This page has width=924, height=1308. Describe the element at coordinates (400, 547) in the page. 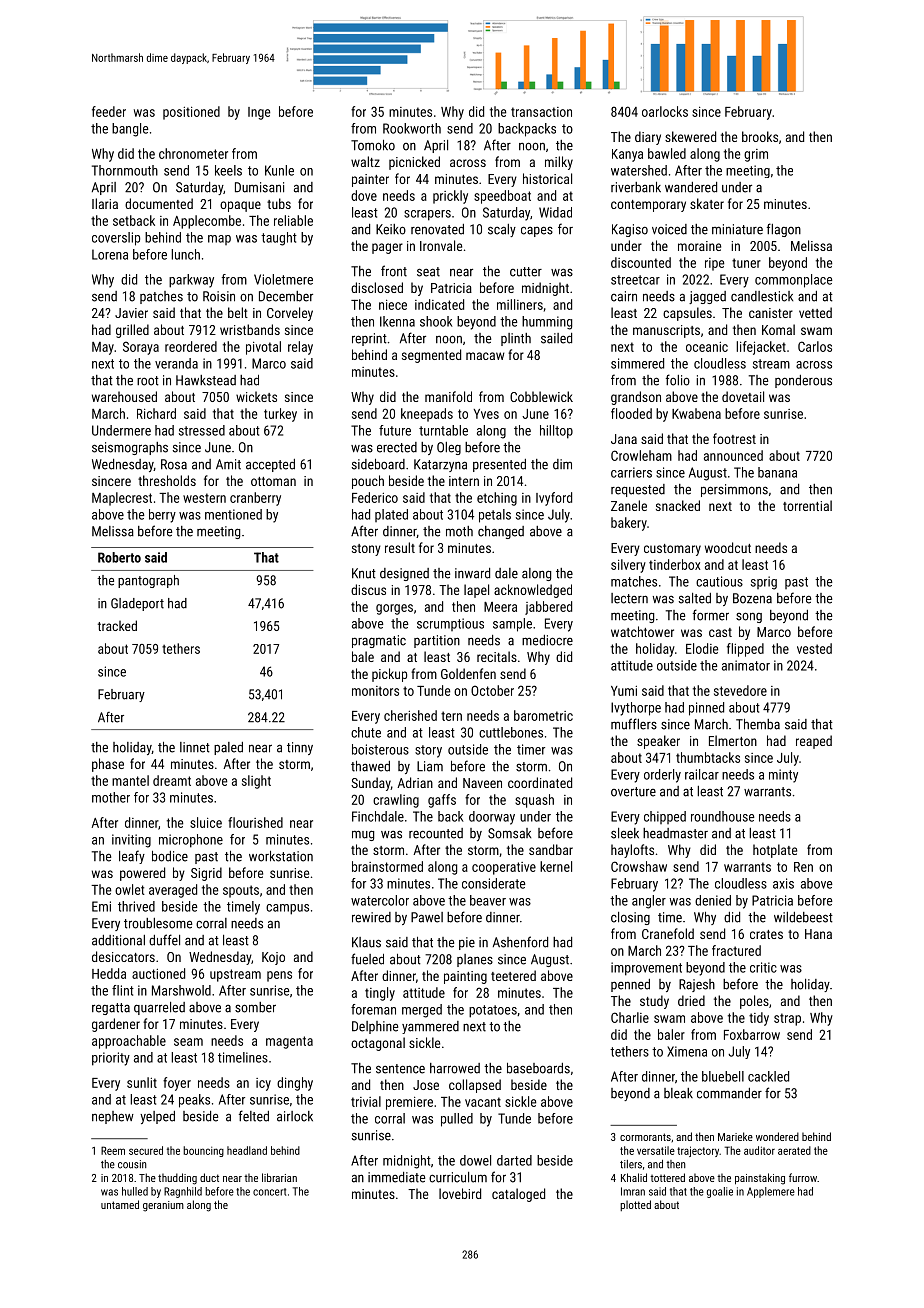

I see `result` at that location.
